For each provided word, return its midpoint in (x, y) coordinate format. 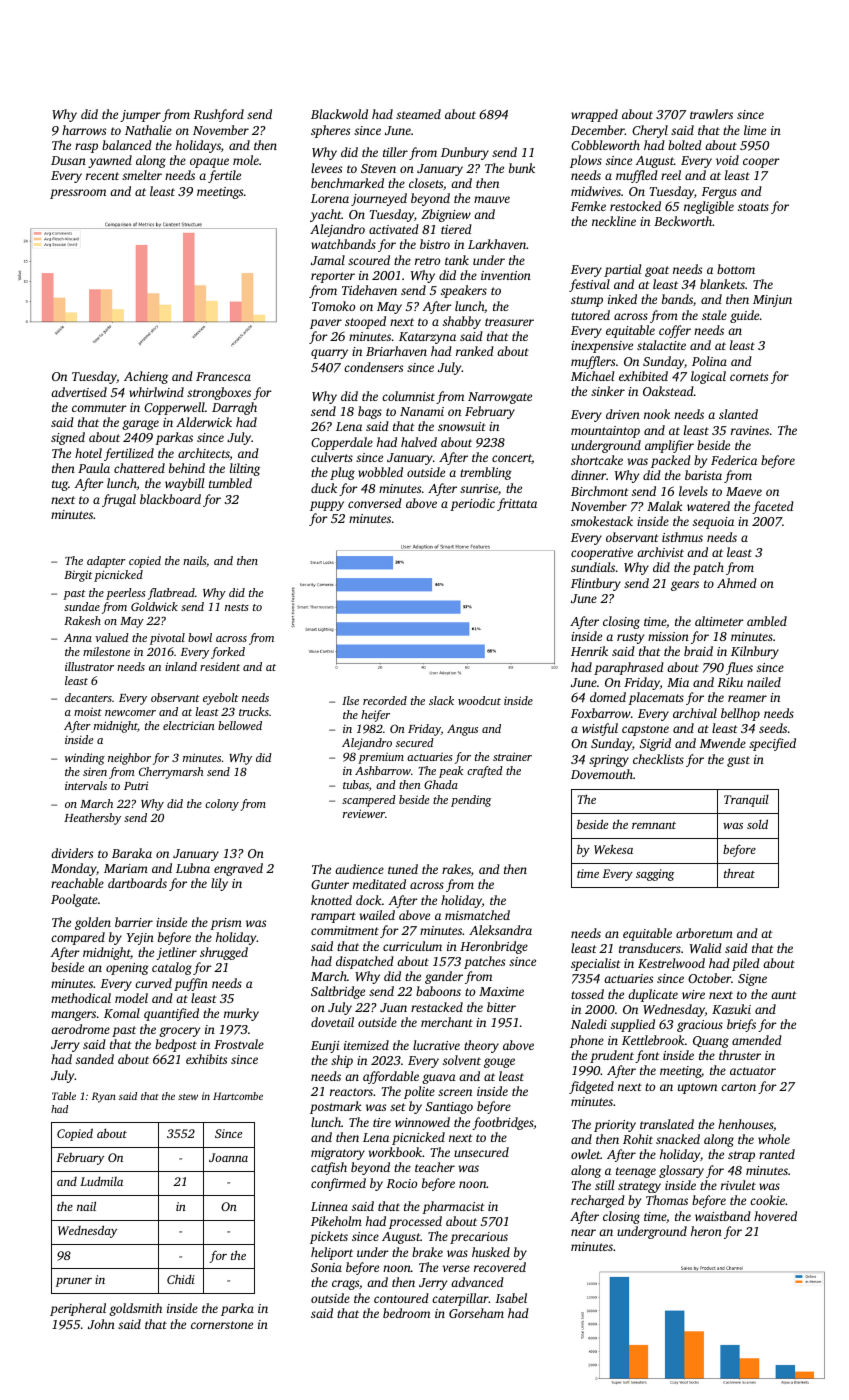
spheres (330, 131)
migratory (338, 1154)
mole (246, 160)
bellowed (240, 725)
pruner (74, 1282)
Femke (588, 206)
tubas (356, 784)
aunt (784, 995)
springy (609, 761)
